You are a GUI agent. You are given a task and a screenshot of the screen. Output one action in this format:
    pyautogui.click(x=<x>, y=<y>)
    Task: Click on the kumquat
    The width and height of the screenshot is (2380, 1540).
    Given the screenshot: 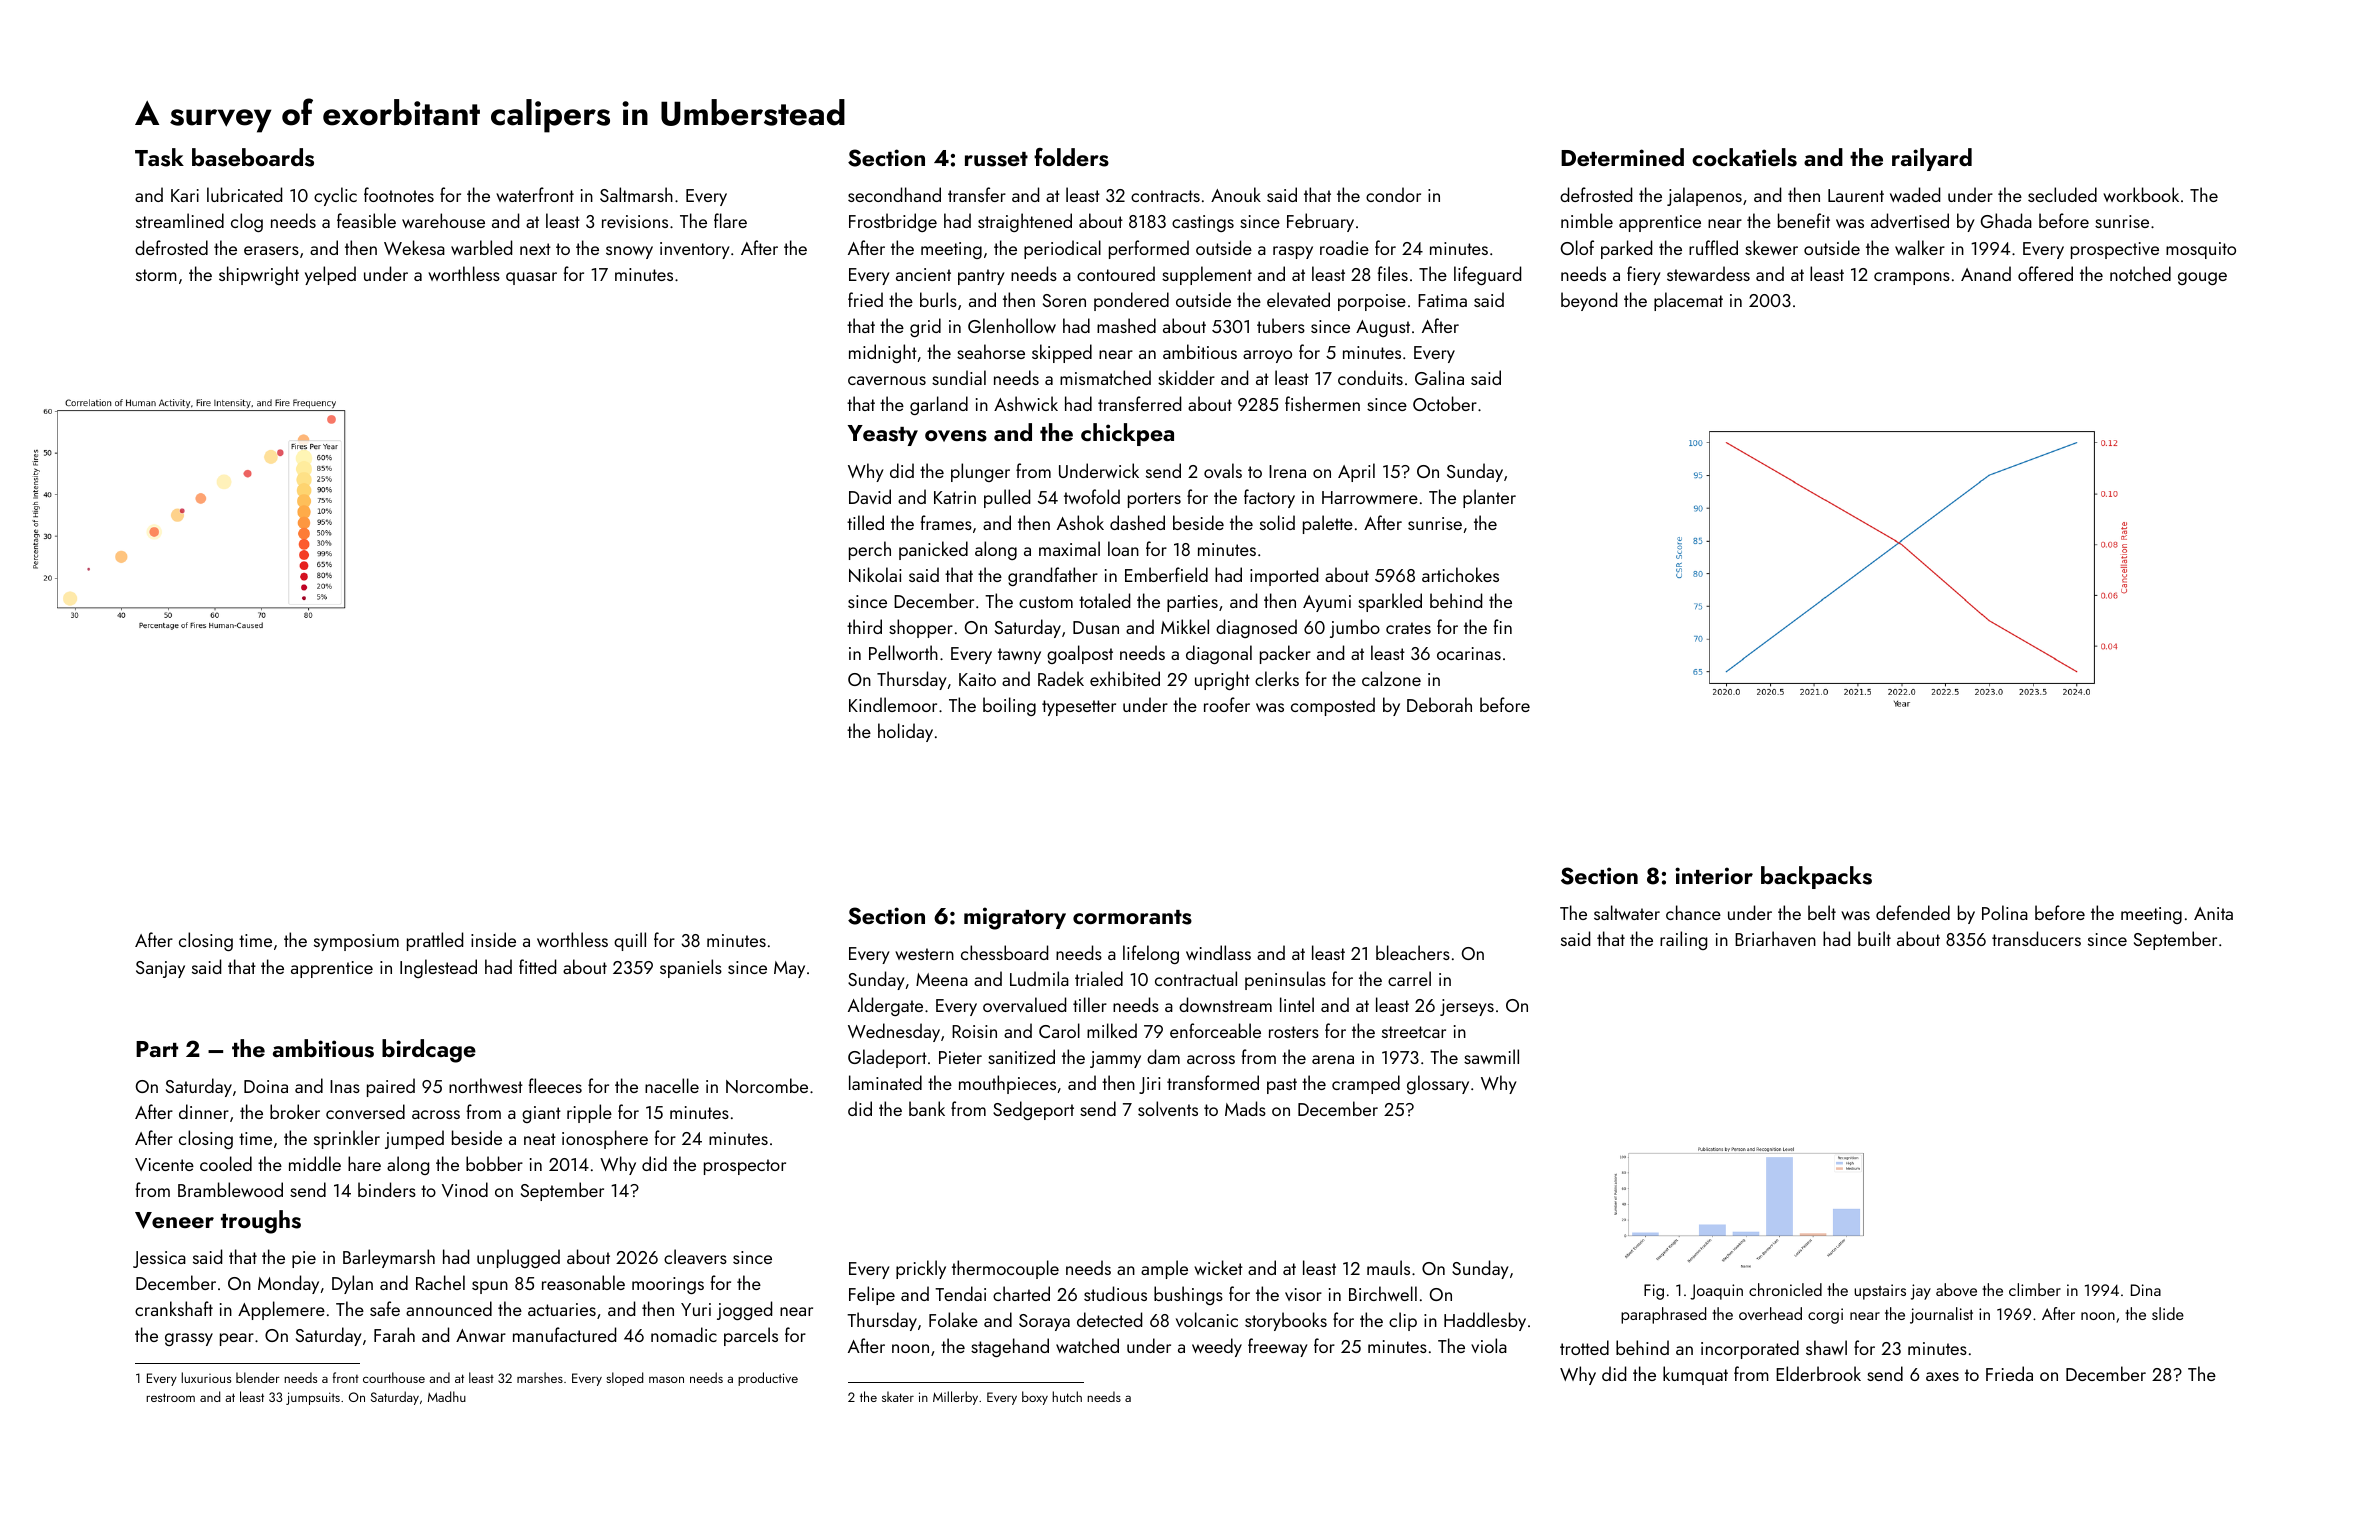 What is the action you would take?
    pyautogui.click(x=1695, y=1375)
